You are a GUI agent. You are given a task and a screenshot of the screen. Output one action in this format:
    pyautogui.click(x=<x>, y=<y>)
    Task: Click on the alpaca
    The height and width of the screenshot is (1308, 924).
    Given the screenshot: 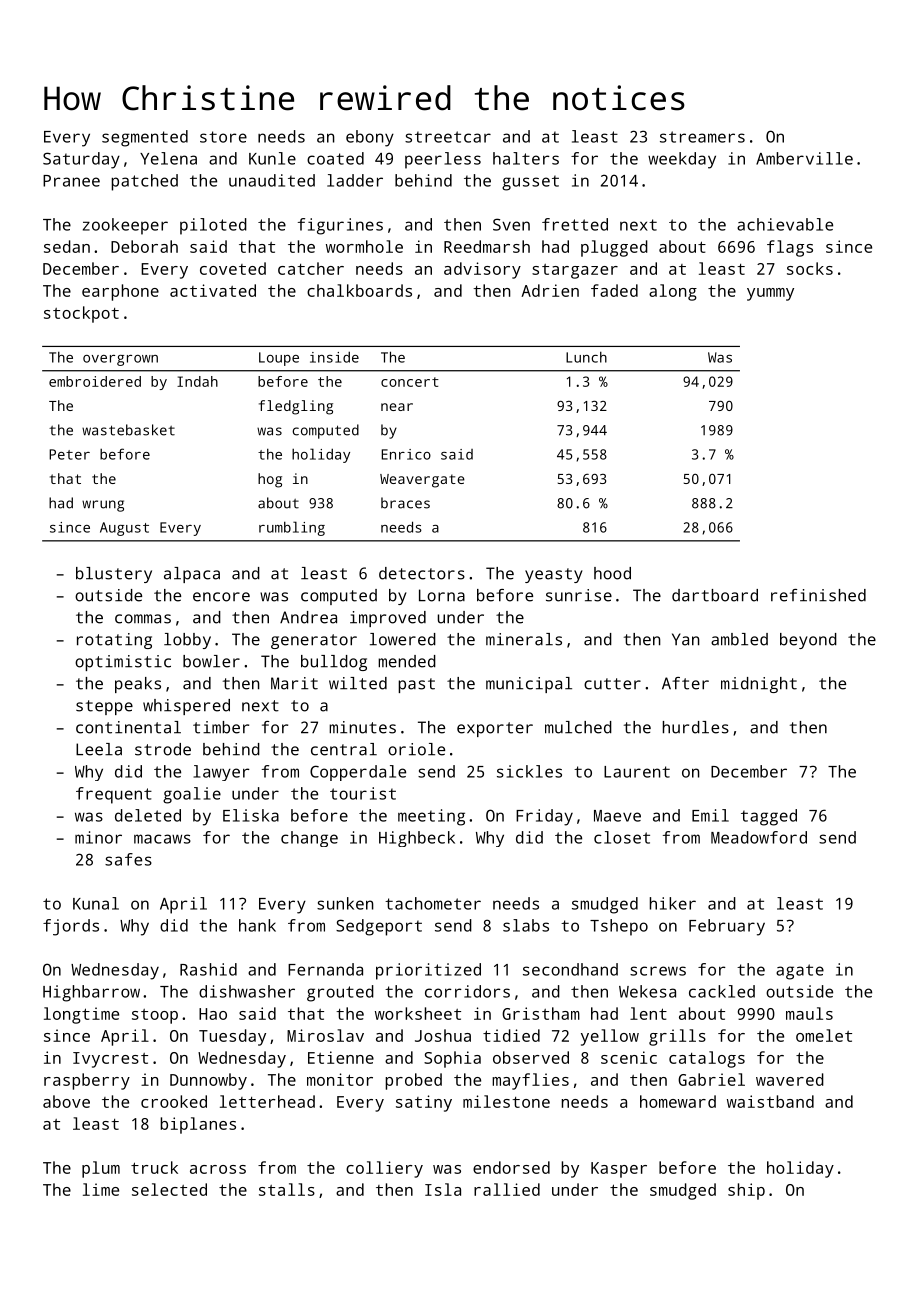 What is the action you would take?
    pyautogui.click(x=192, y=575)
